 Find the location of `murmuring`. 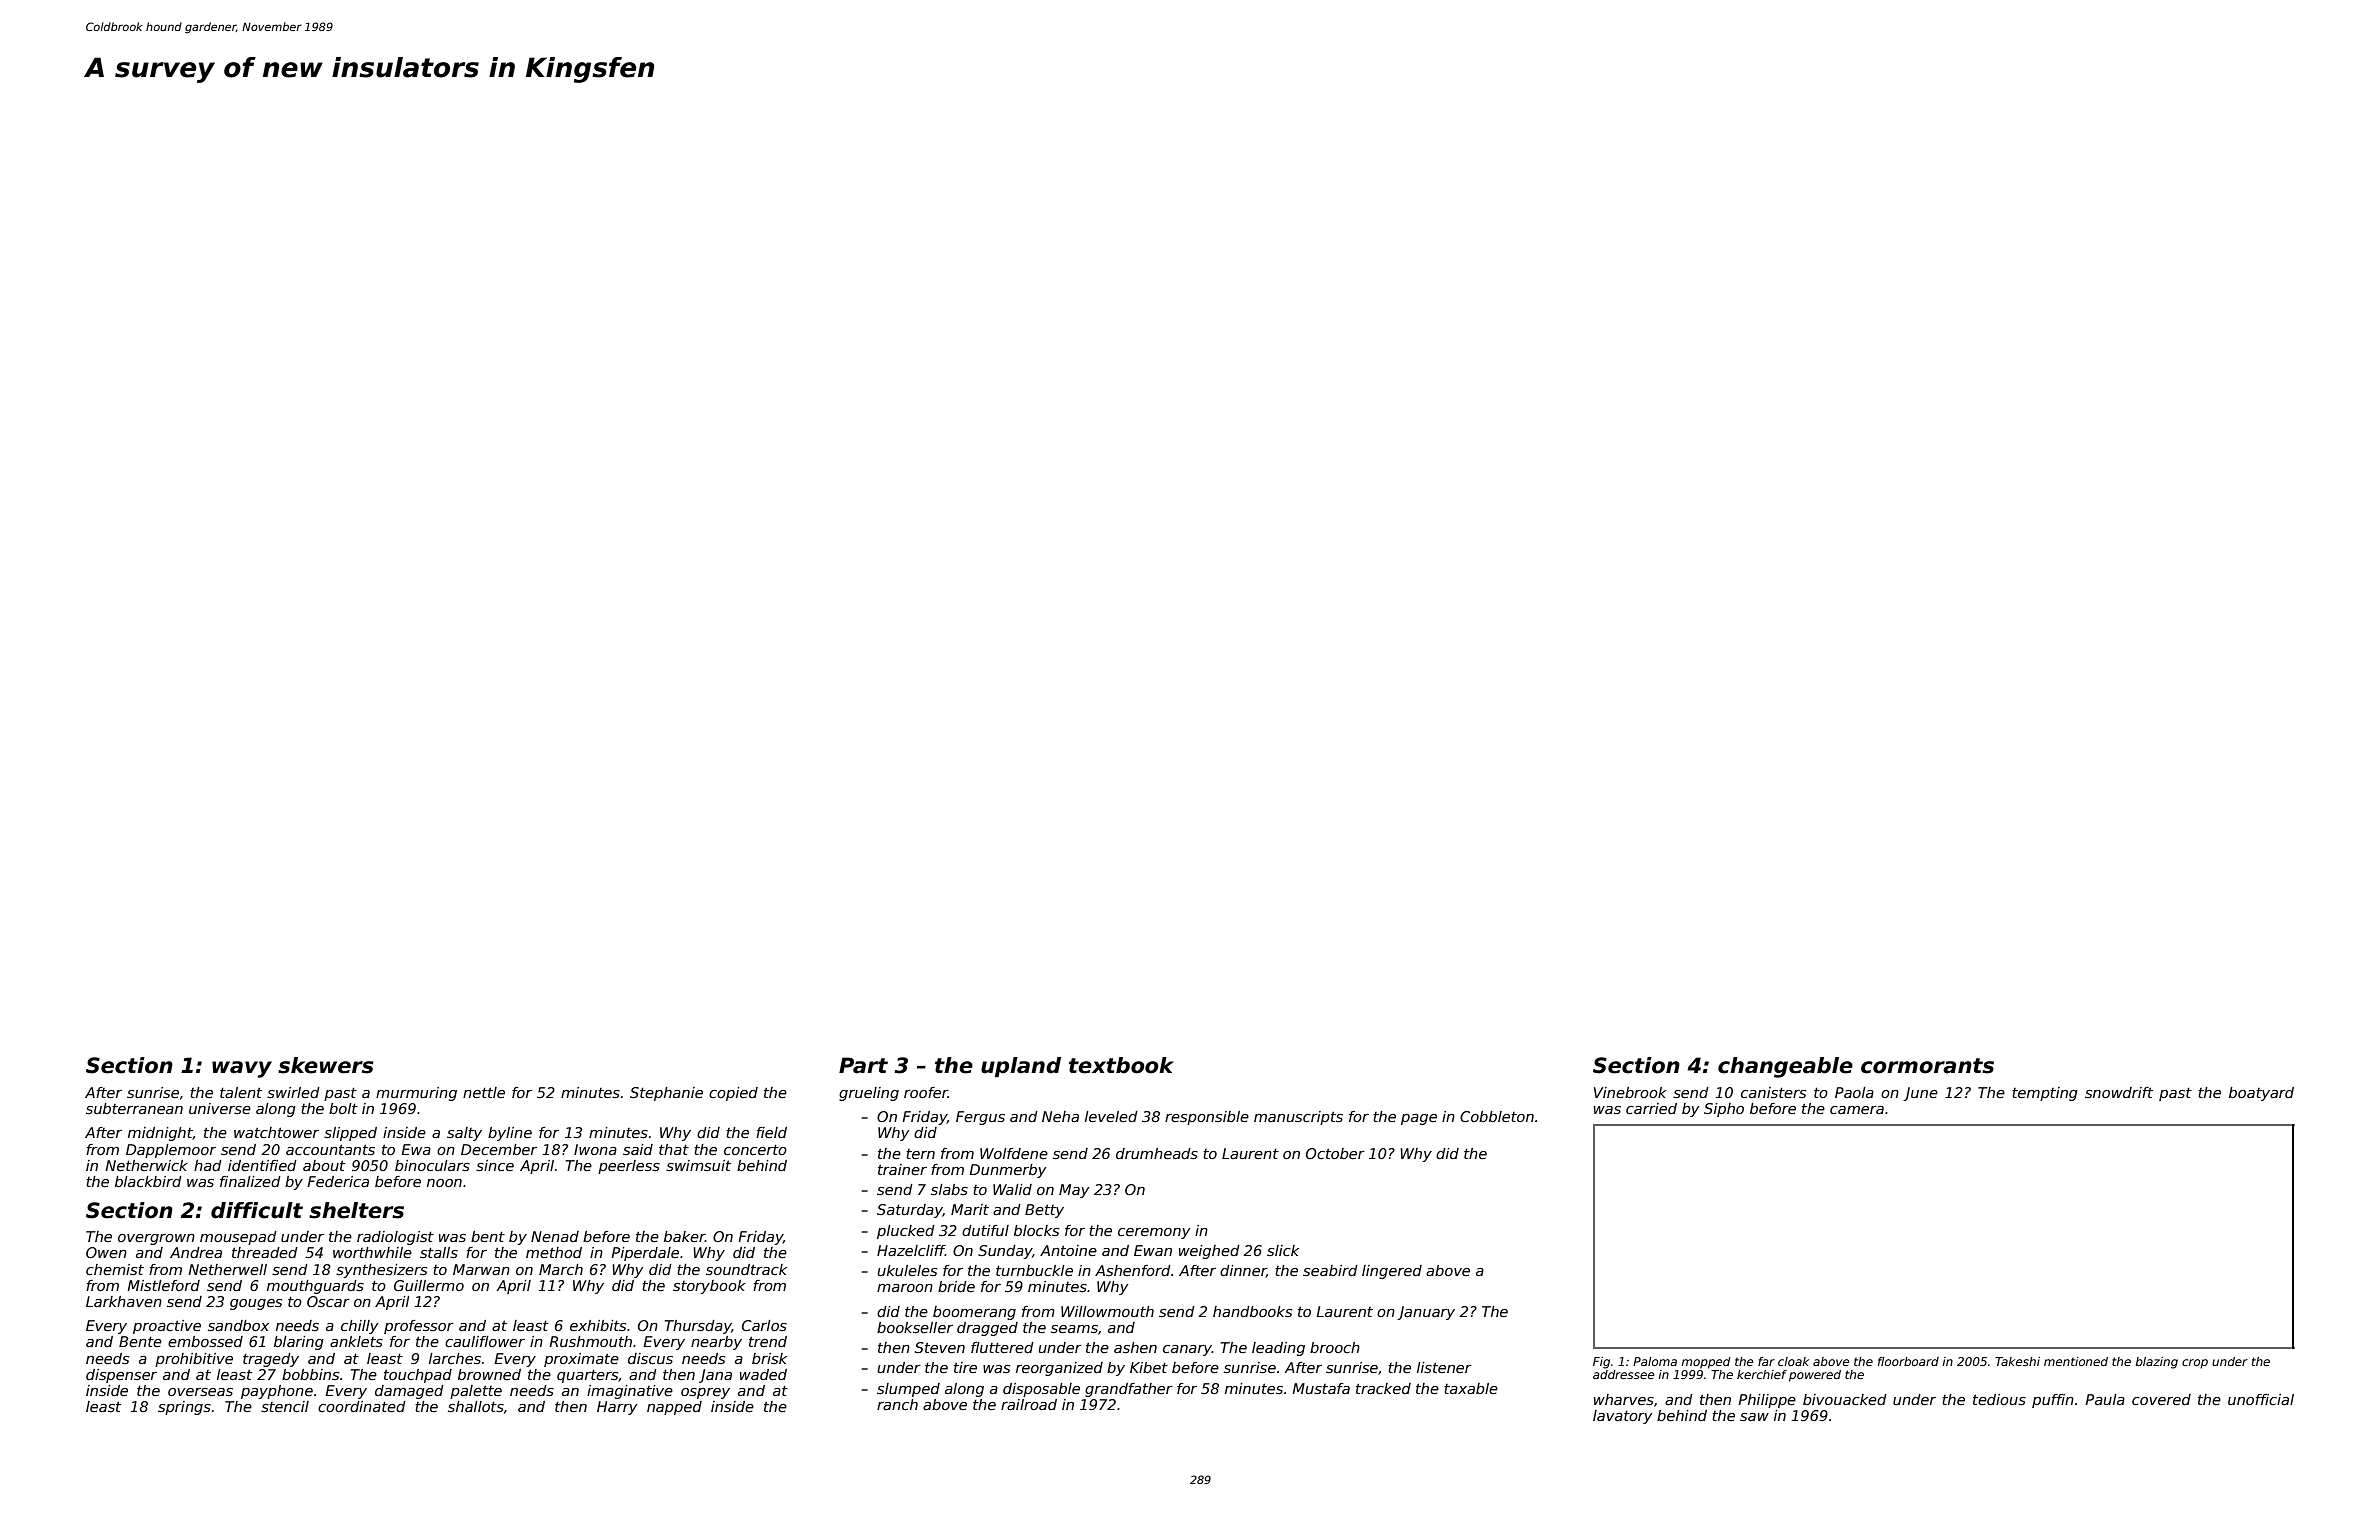

murmuring is located at coordinates (416, 1094).
